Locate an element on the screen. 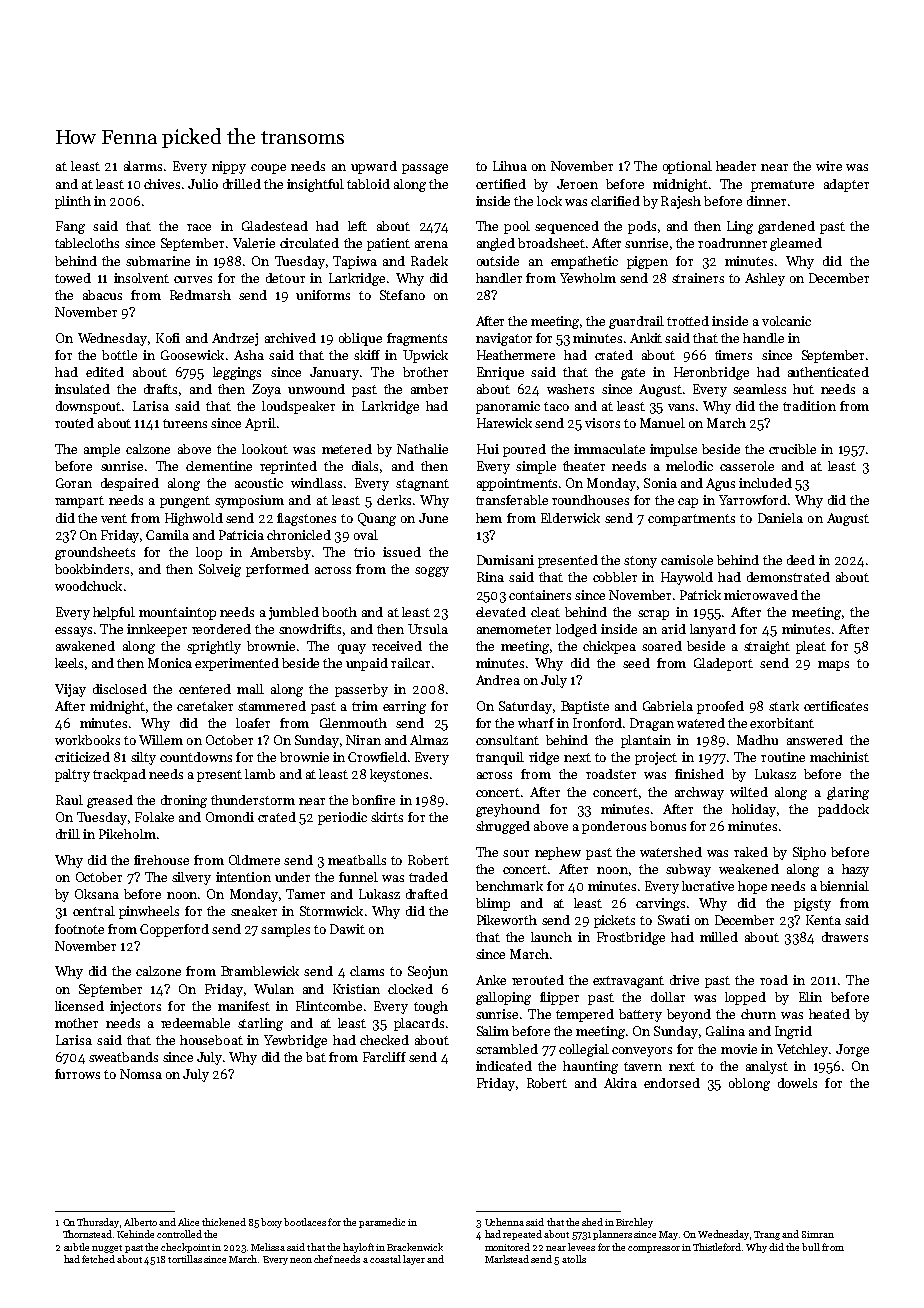 This screenshot has height=1308, width=924. Nathalie is located at coordinates (422, 449).
